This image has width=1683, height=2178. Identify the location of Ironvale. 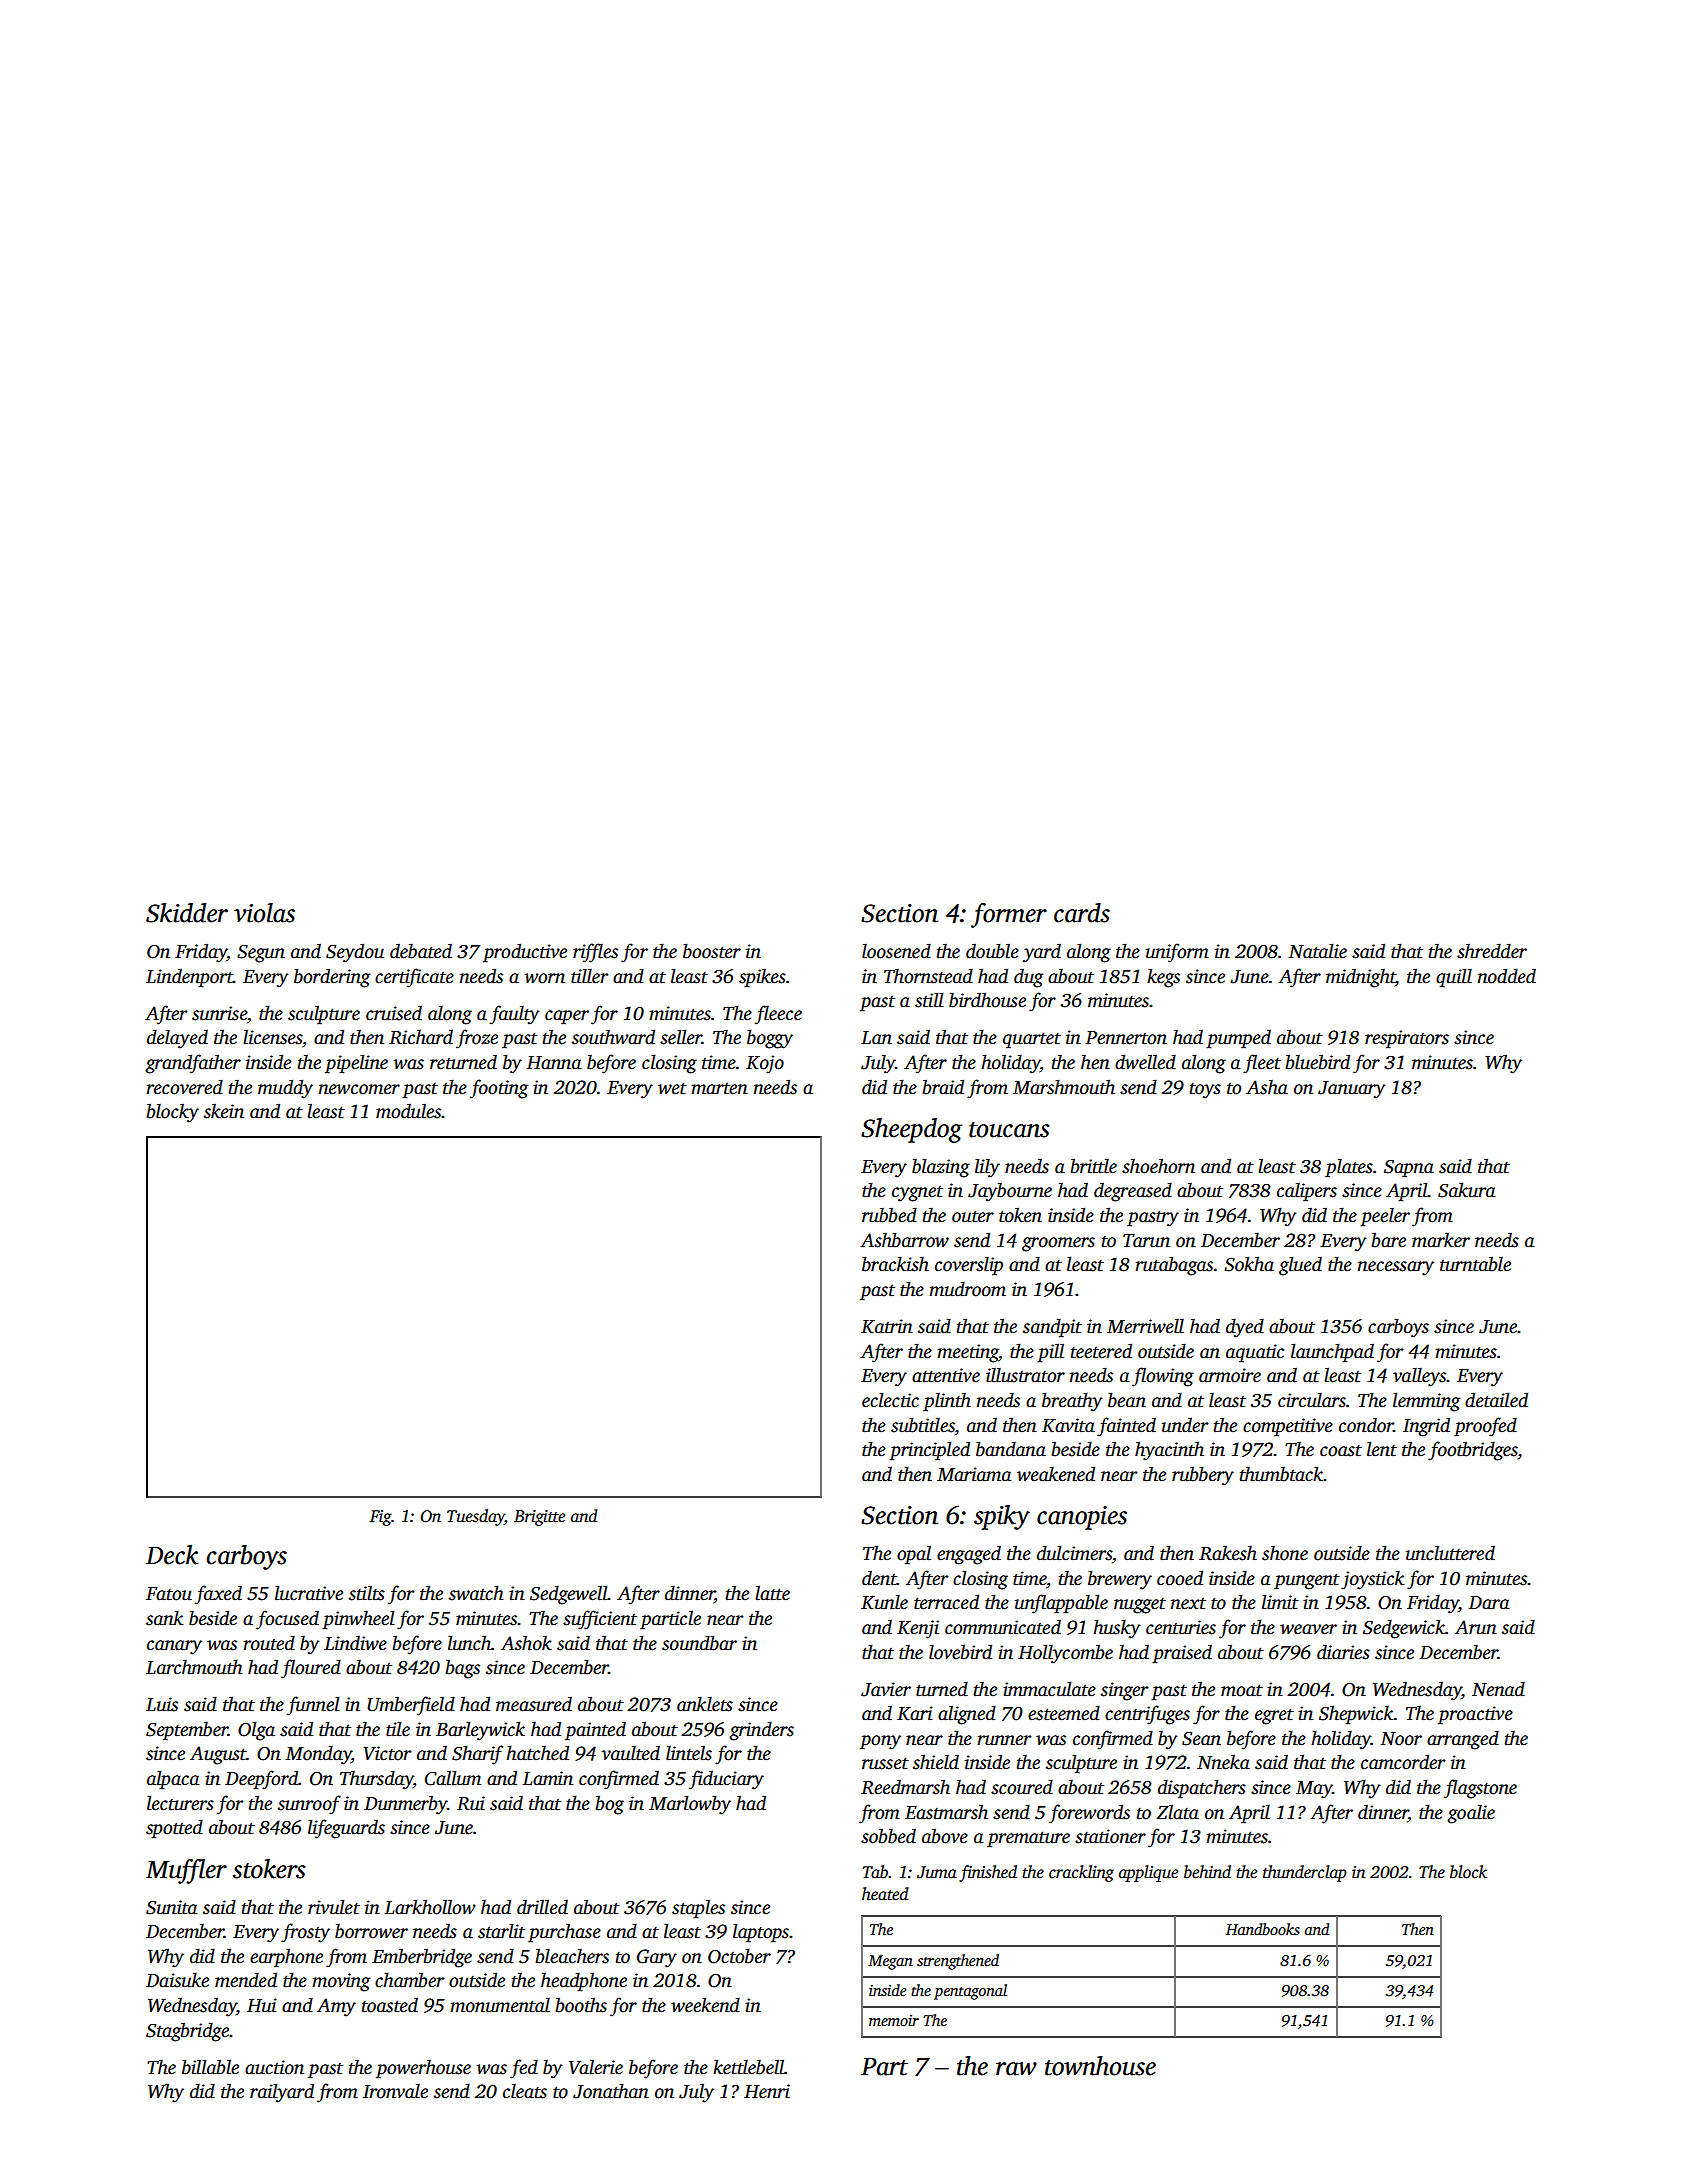
(395, 2091).
